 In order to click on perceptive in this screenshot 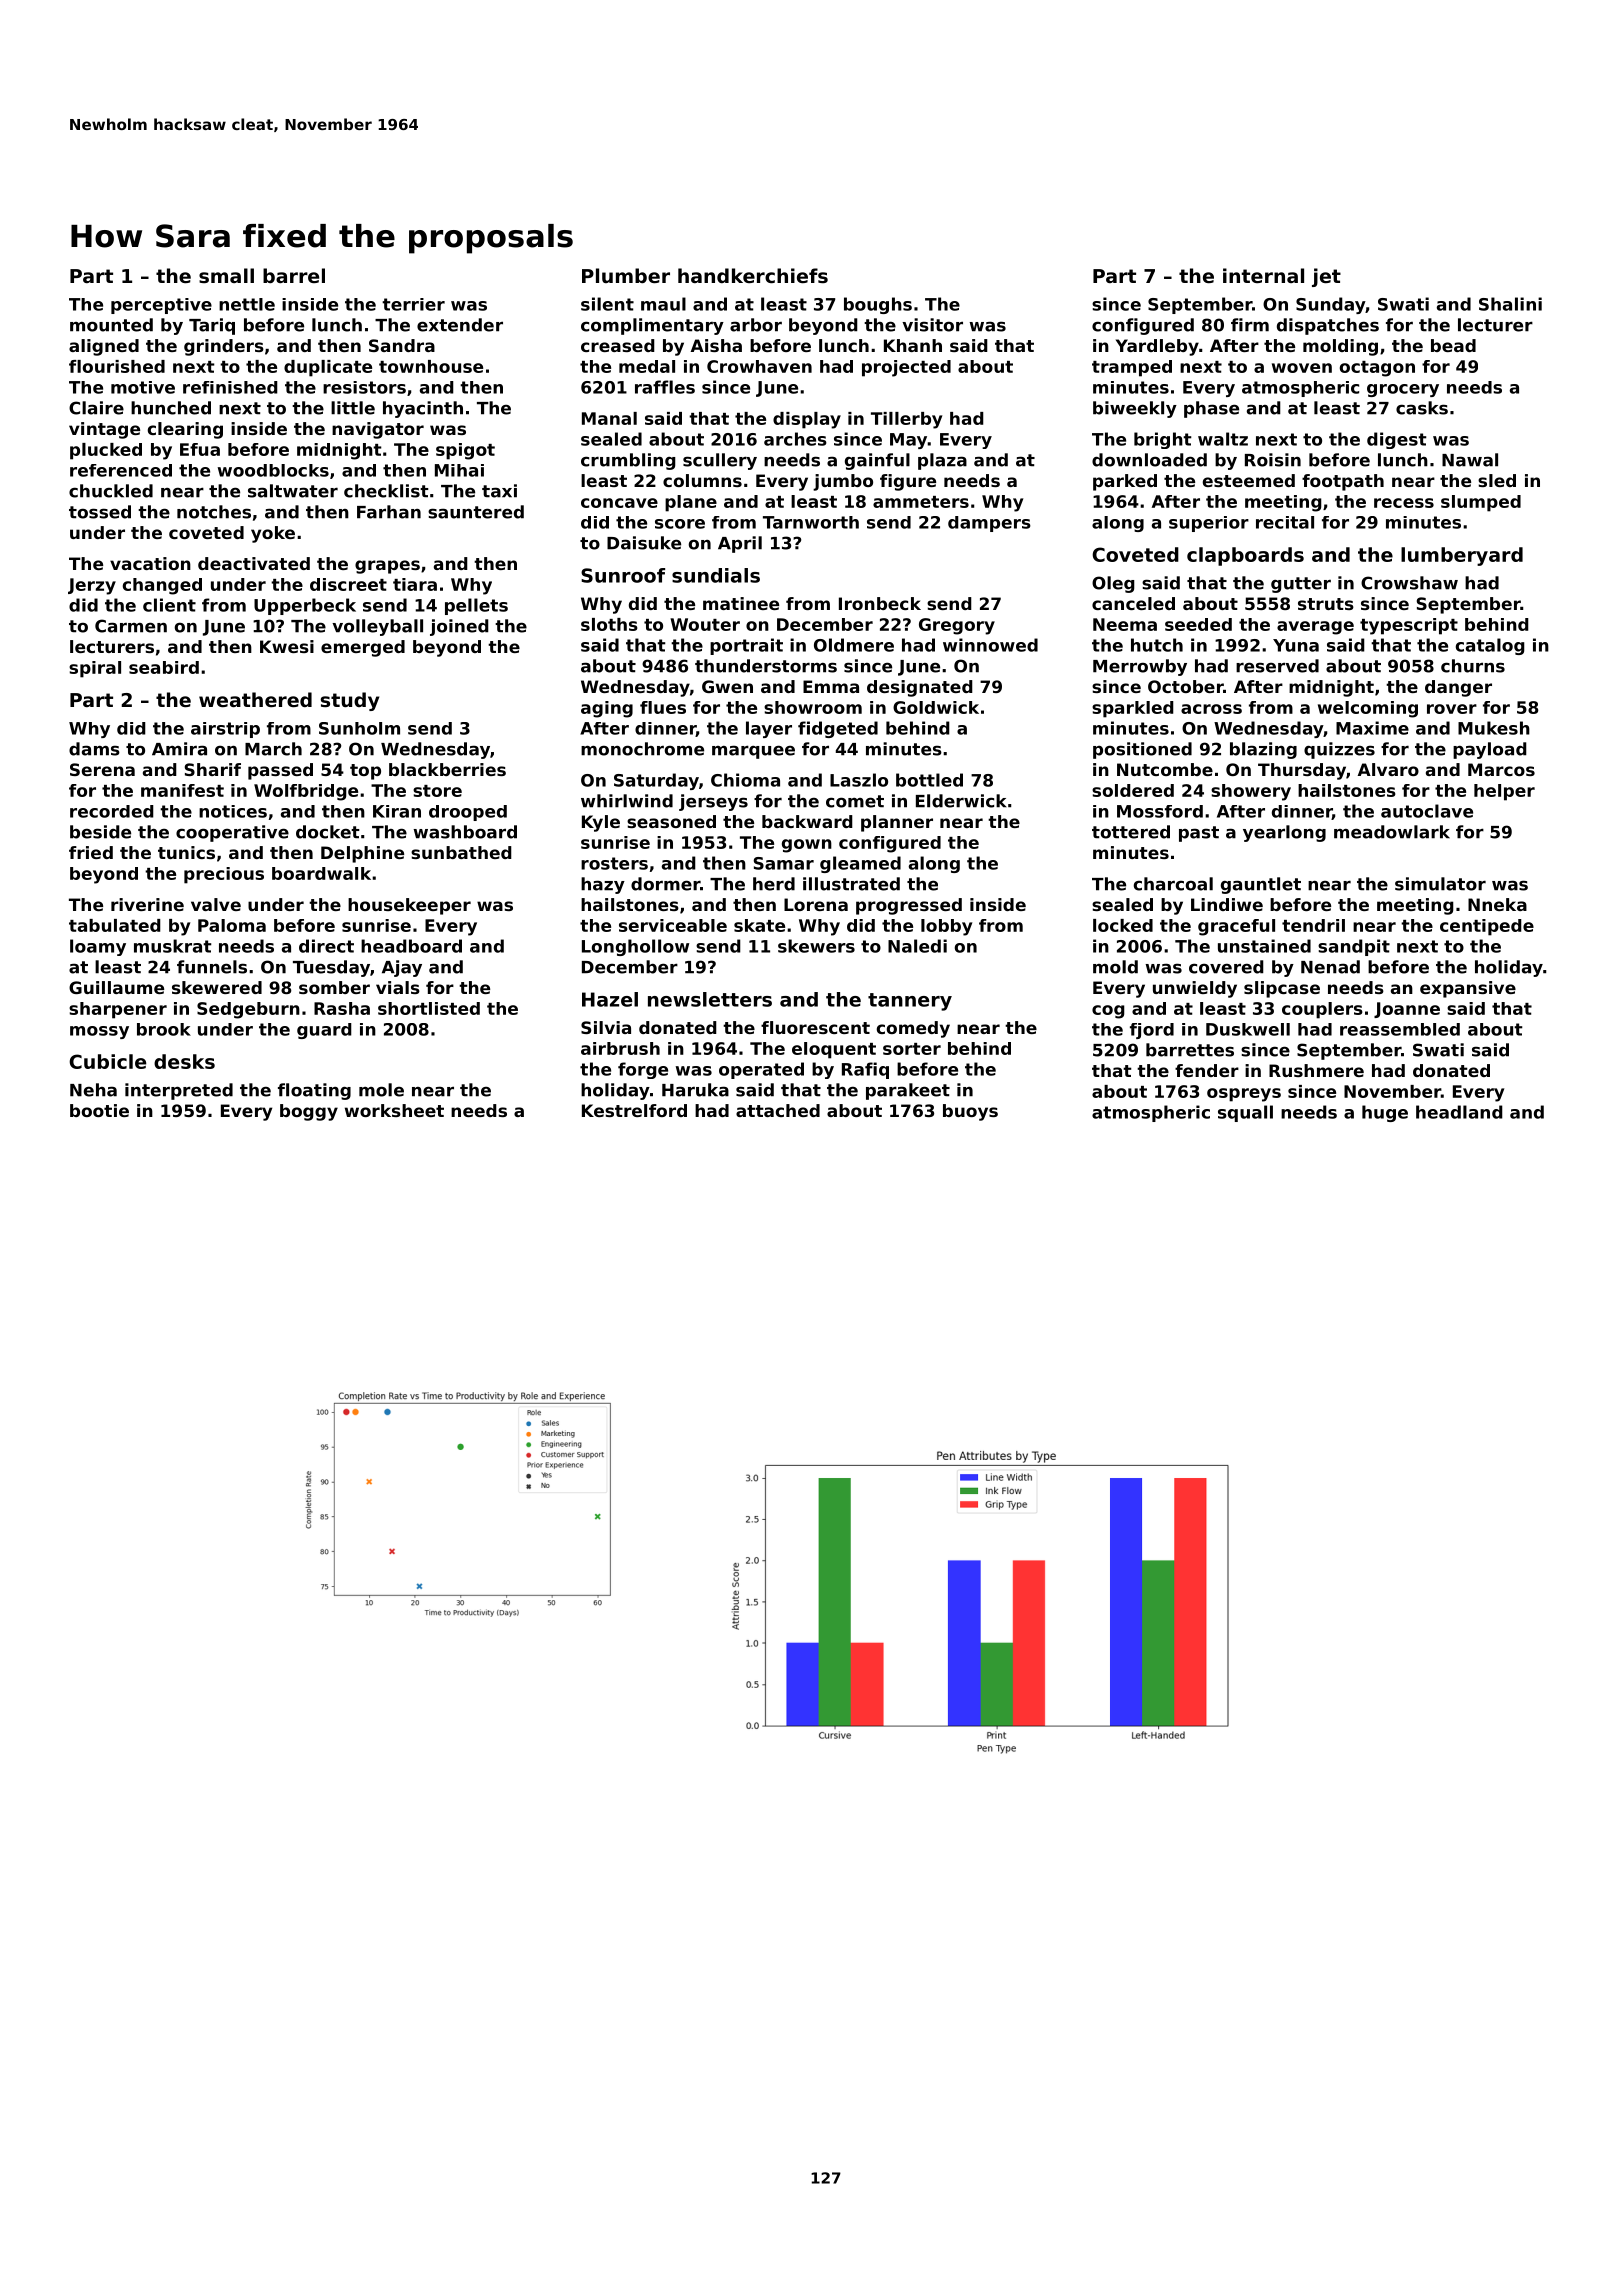, I will do `click(161, 306)`.
